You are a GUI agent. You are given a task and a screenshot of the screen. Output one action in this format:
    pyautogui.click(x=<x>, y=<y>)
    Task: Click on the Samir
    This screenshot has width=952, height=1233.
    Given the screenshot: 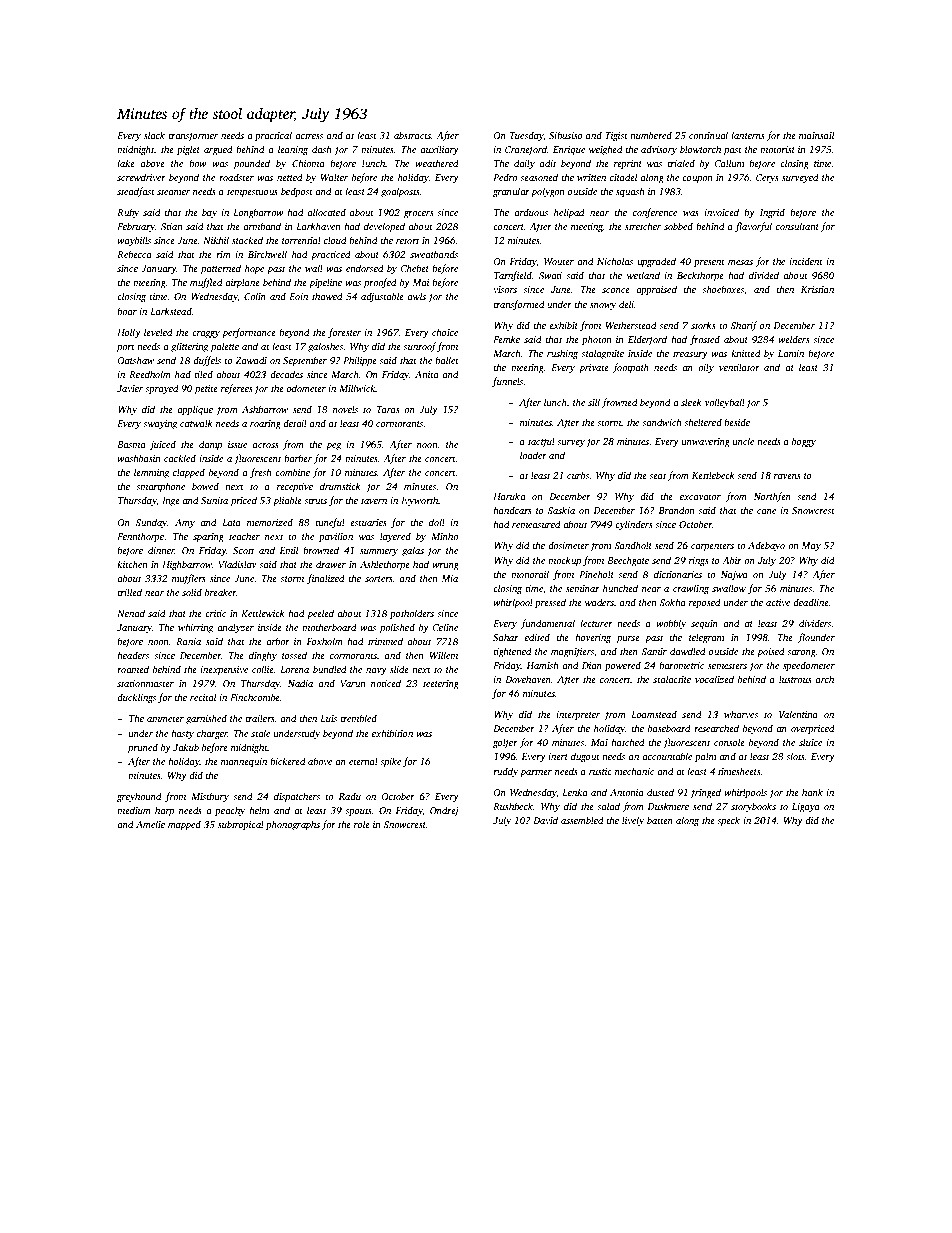 What is the action you would take?
    pyautogui.click(x=654, y=651)
